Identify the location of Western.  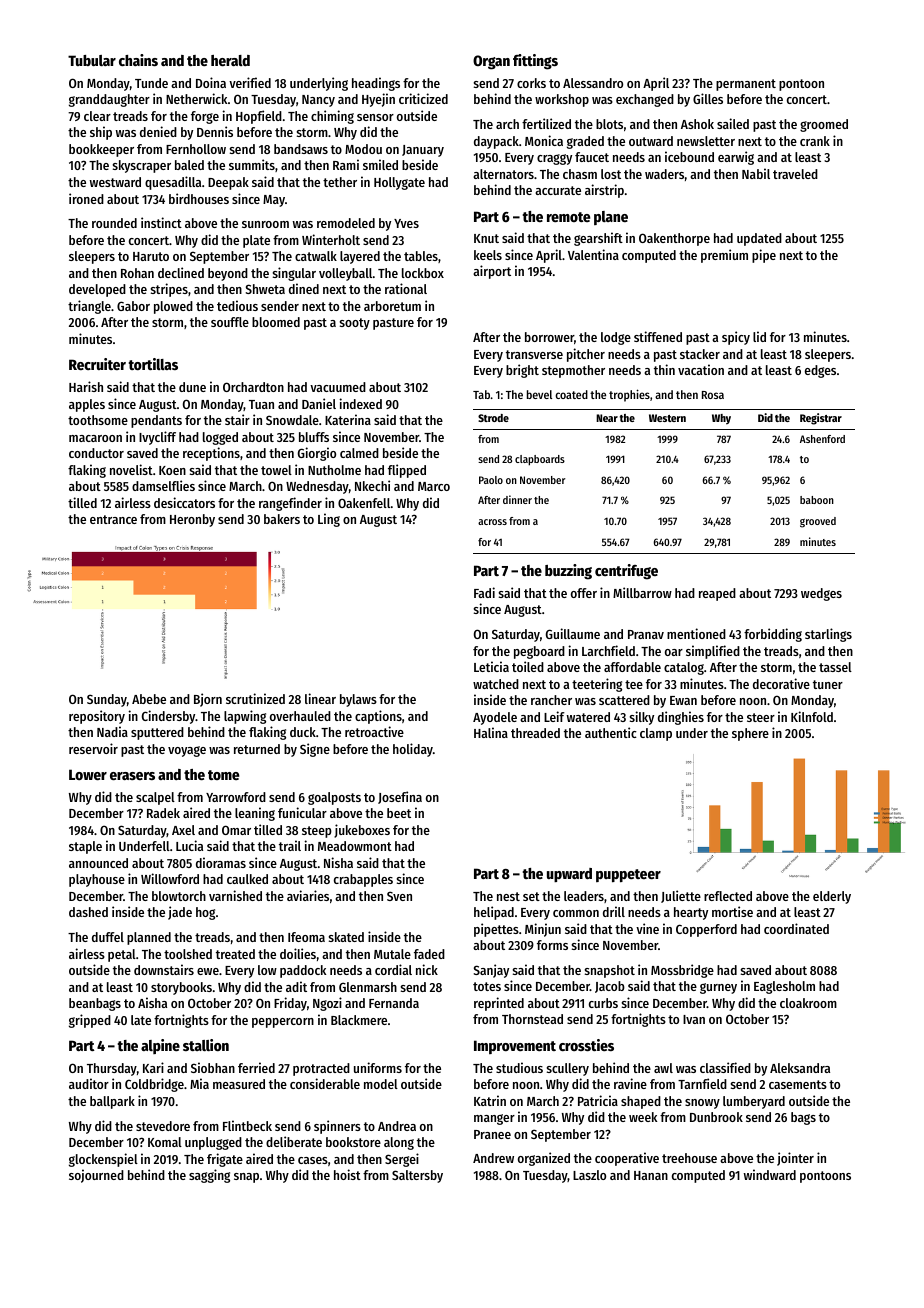
(667, 418).
